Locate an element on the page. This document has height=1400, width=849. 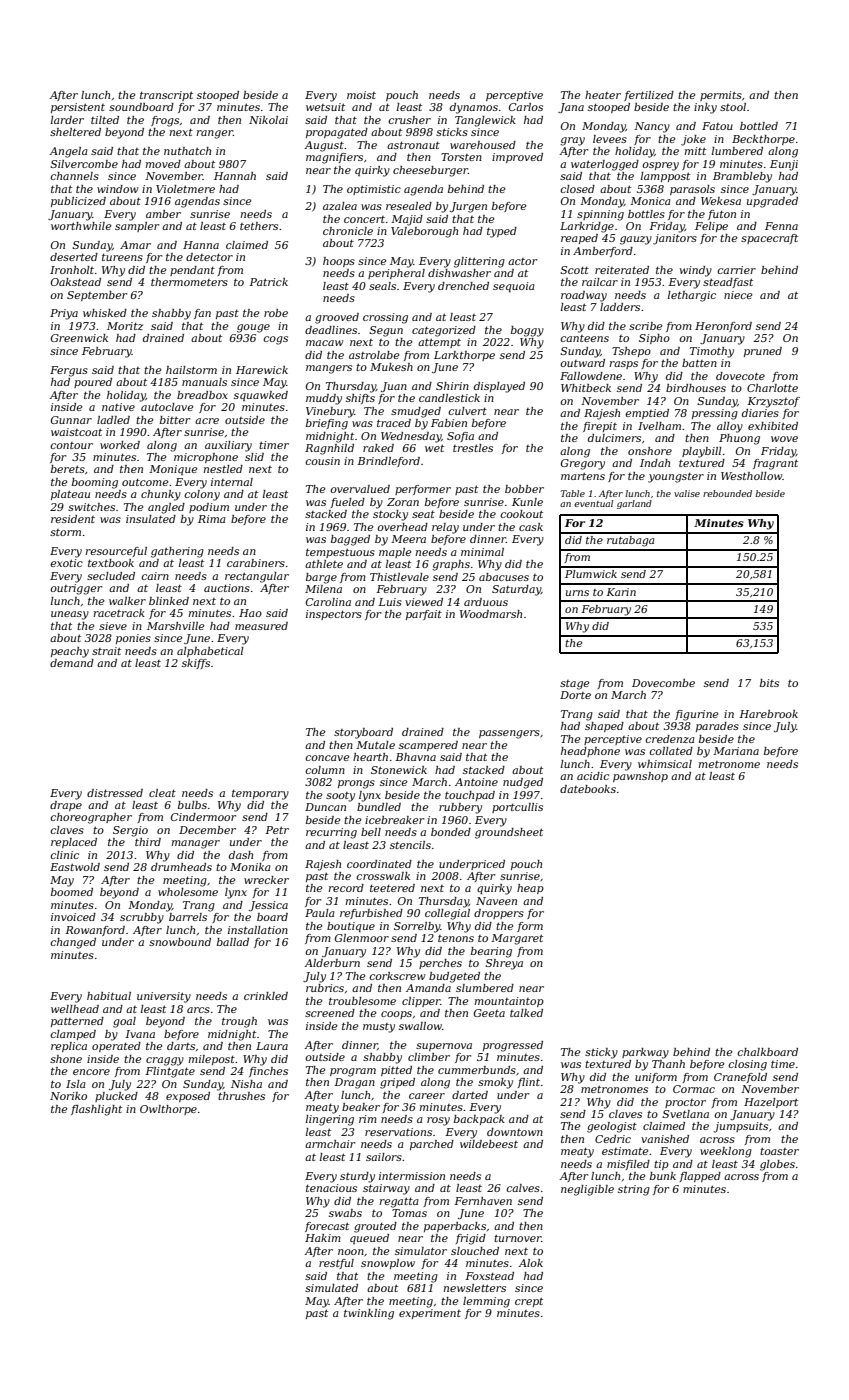
invoiced is located at coordinates (73, 917).
